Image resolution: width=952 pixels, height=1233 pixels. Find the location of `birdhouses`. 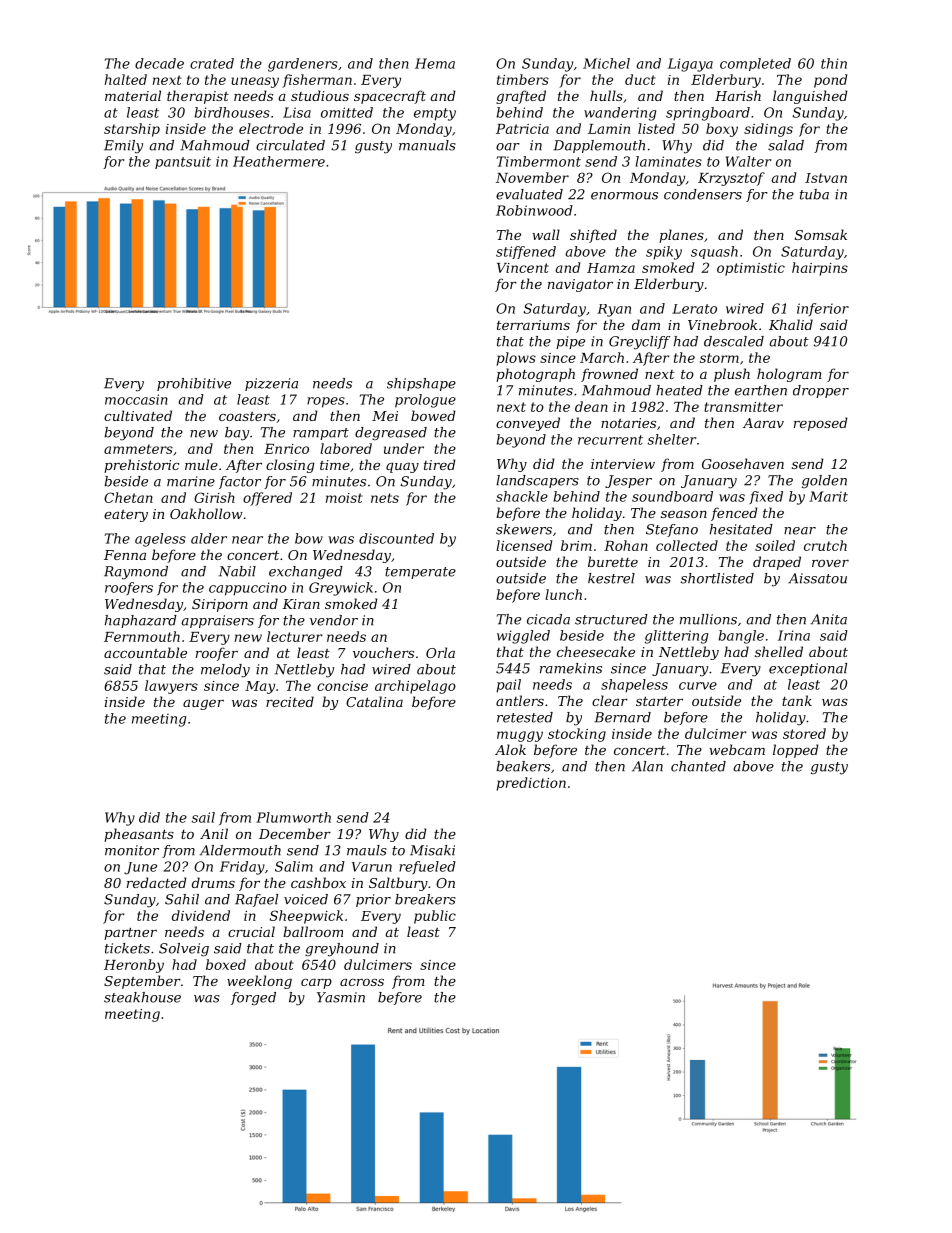

birdhouses is located at coordinates (232, 112).
